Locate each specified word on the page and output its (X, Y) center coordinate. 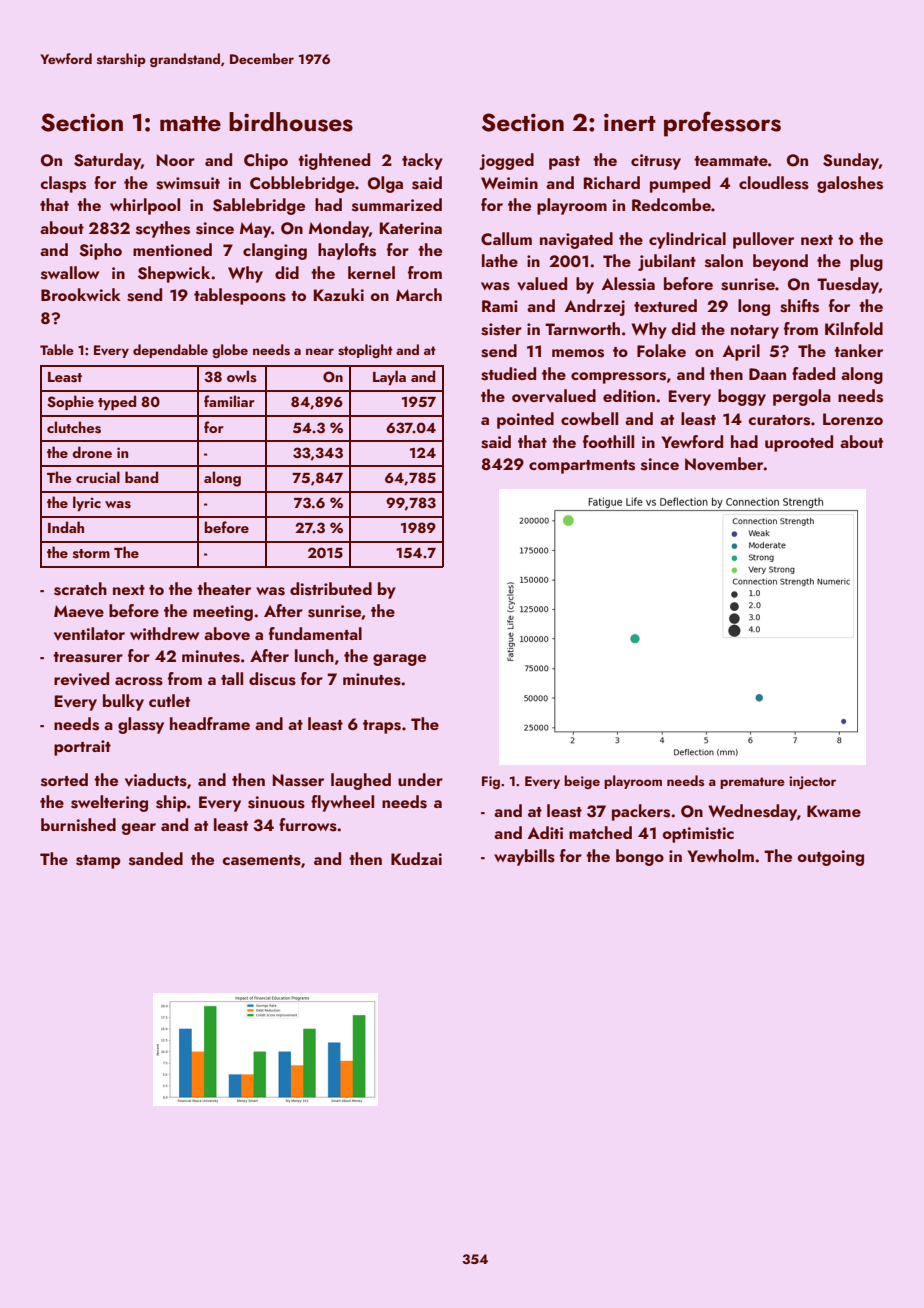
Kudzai (416, 858)
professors (722, 124)
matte (190, 124)
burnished (78, 825)
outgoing (831, 858)
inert (630, 122)
